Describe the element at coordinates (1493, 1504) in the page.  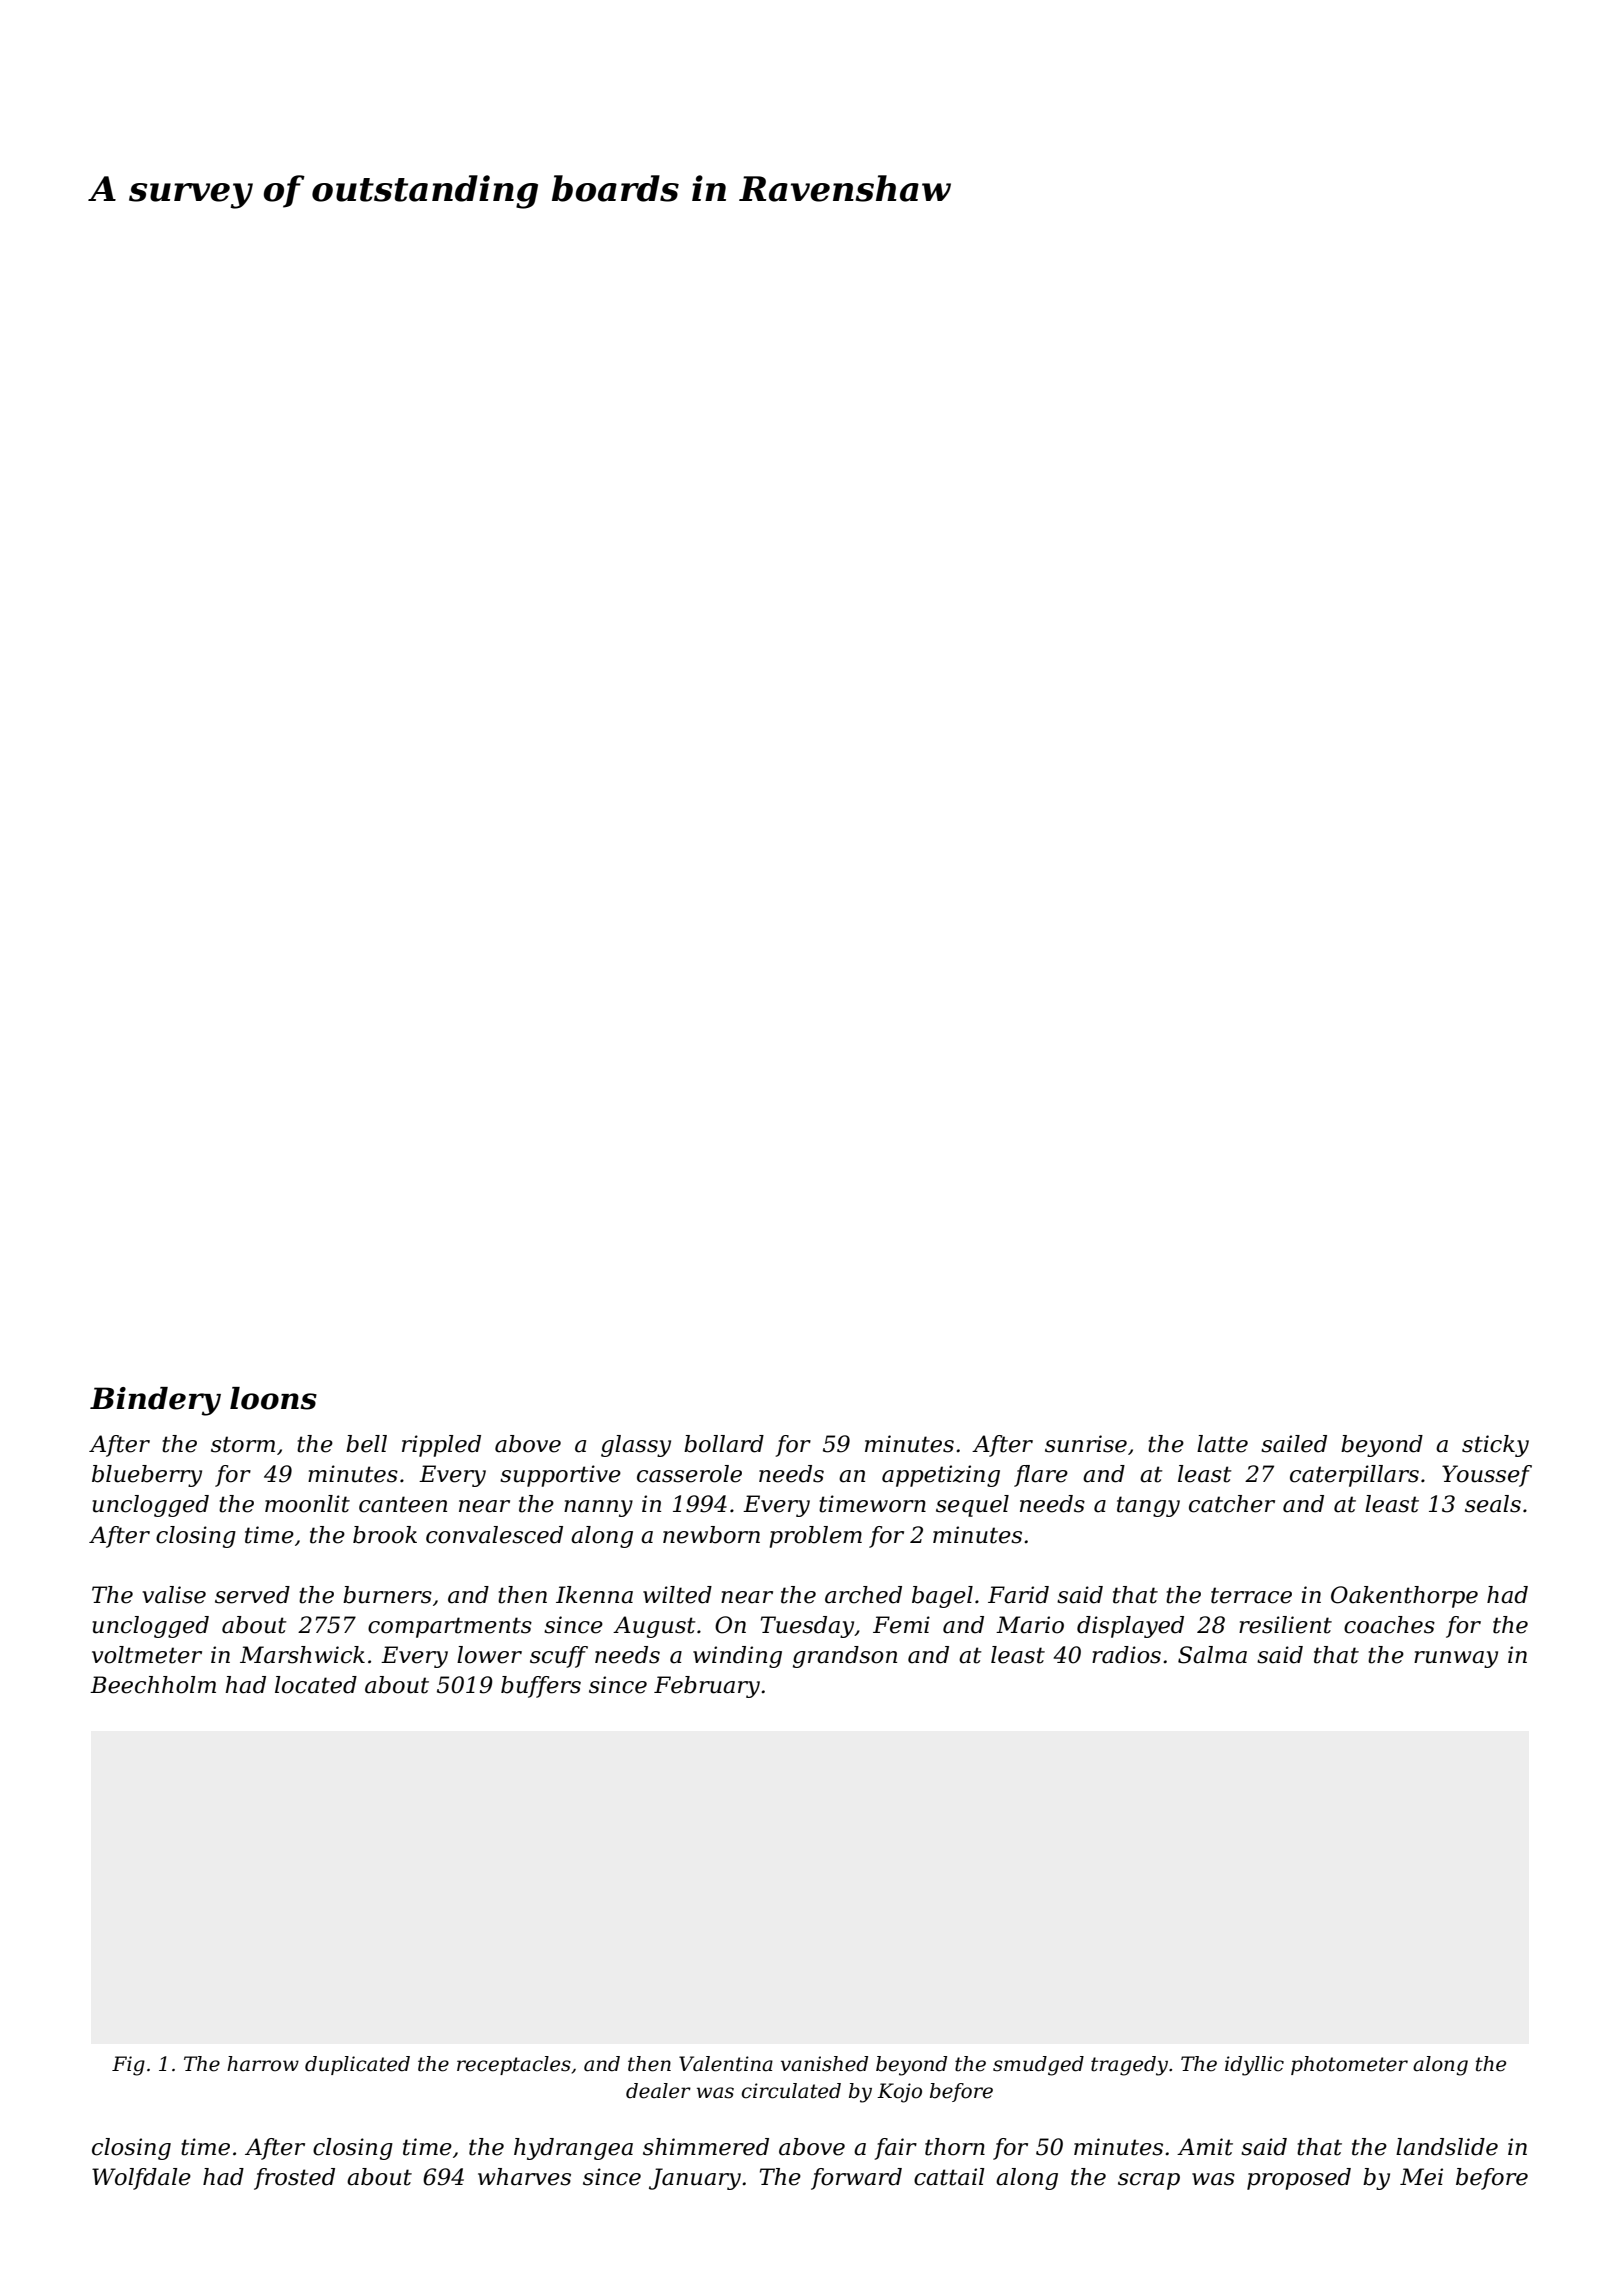
I see `seals` at that location.
